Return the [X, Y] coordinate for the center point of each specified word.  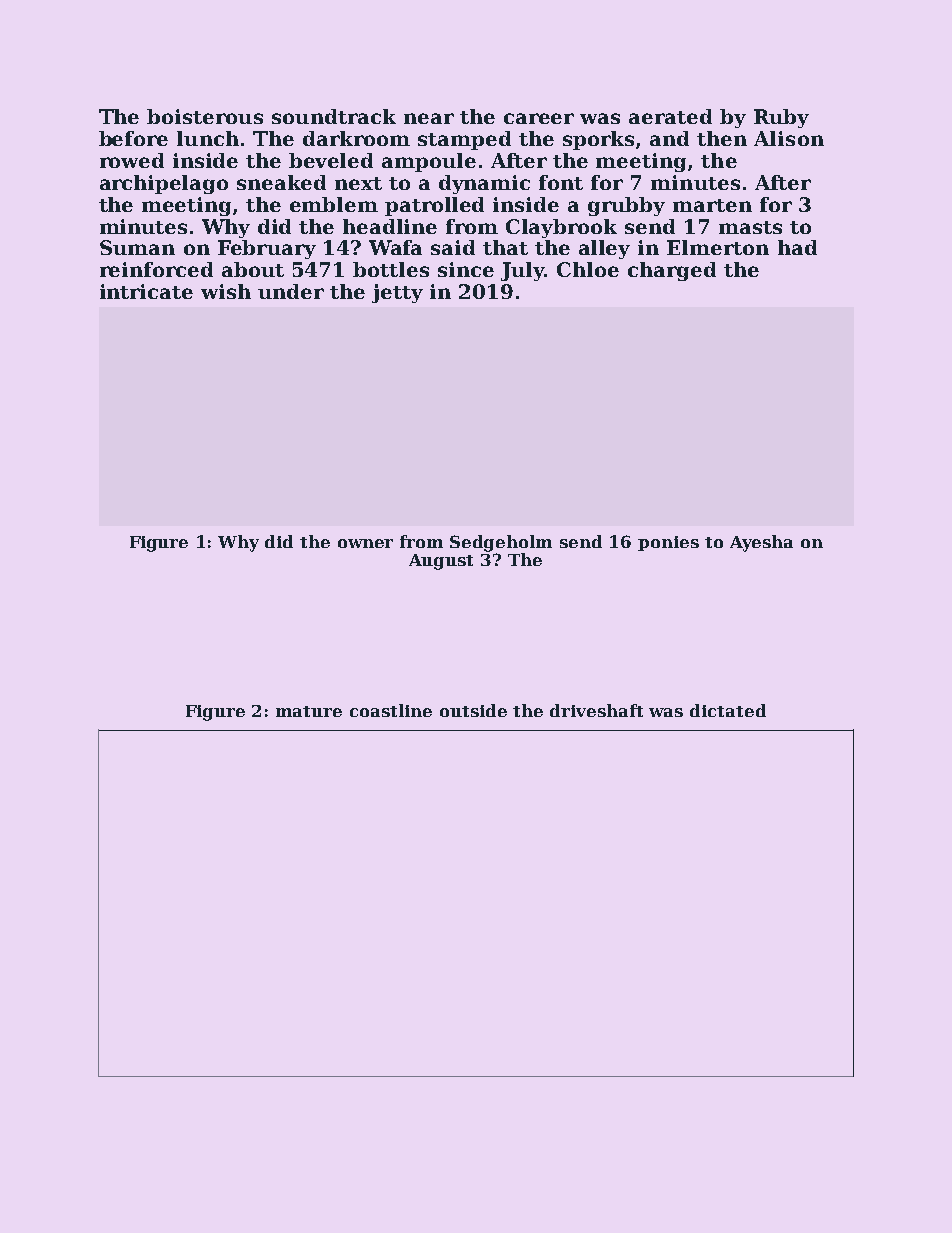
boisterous [205, 116]
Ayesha [761, 543]
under [291, 291]
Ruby [781, 118]
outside [473, 710]
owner [365, 543]
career [539, 118]
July [523, 271]
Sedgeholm [501, 543]
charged [672, 271]
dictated [728, 710]
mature [309, 711]
